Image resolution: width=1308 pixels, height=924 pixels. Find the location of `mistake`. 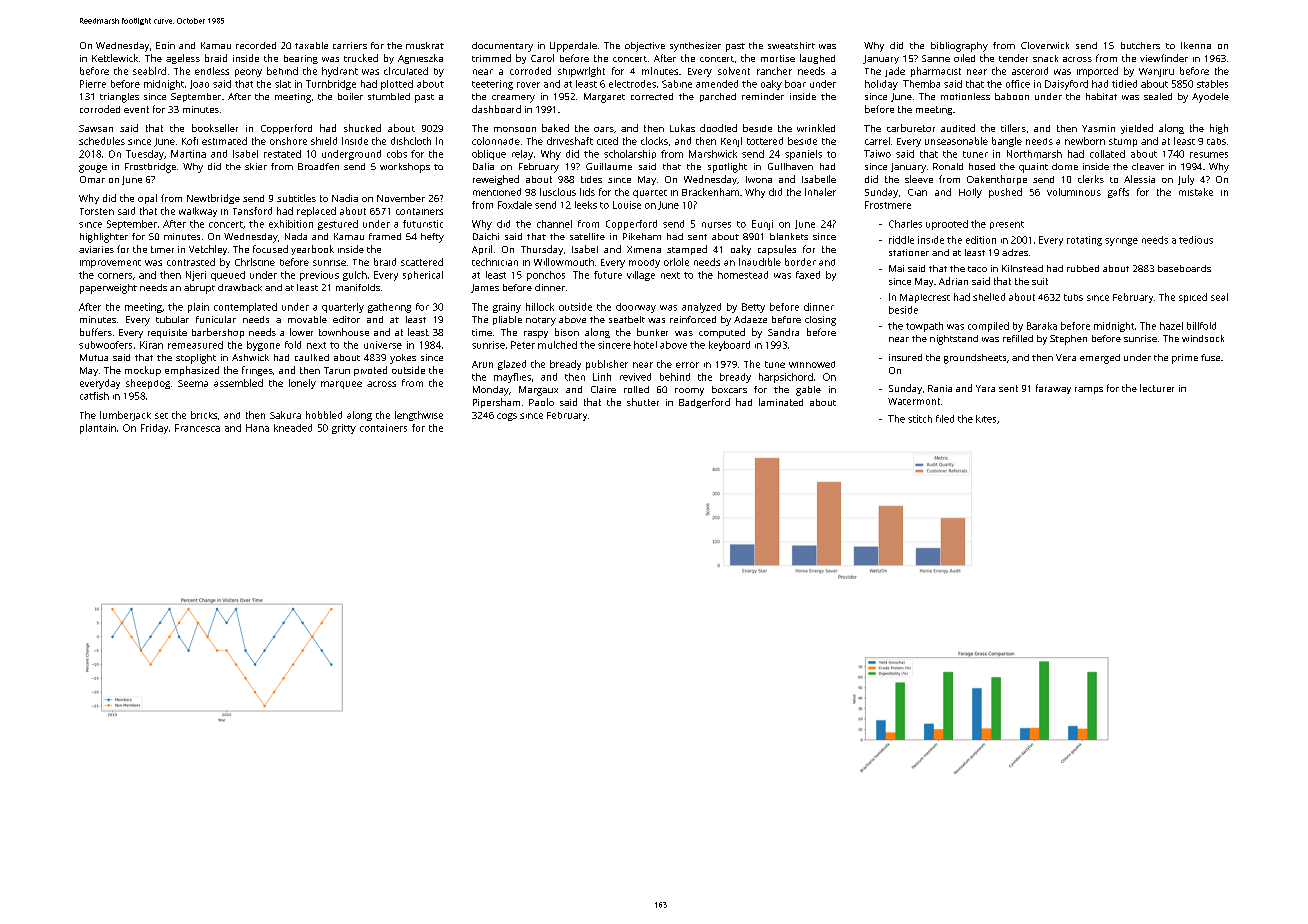

mistake is located at coordinates (1196, 192).
